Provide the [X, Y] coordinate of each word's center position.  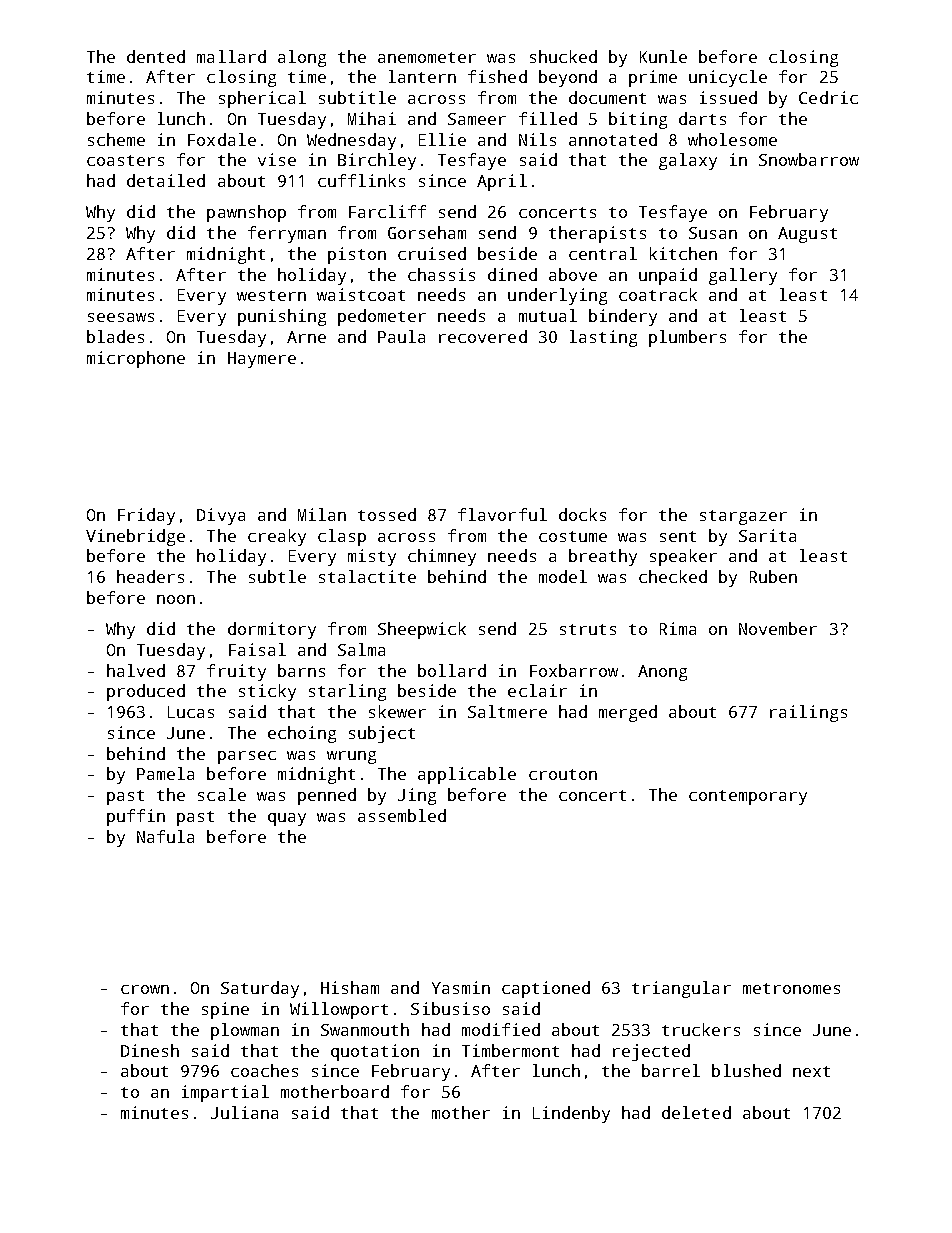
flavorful [502, 514]
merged [628, 713]
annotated [613, 139]
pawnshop [246, 213]
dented [156, 56]
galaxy [688, 161]
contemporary [748, 797]
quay [287, 819]
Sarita [767, 535]
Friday [146, 516]
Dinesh [150, 1050]
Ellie [442, 139]
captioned [546, 989]
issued [728, 97]
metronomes [791, 988]
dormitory [272, 630]
